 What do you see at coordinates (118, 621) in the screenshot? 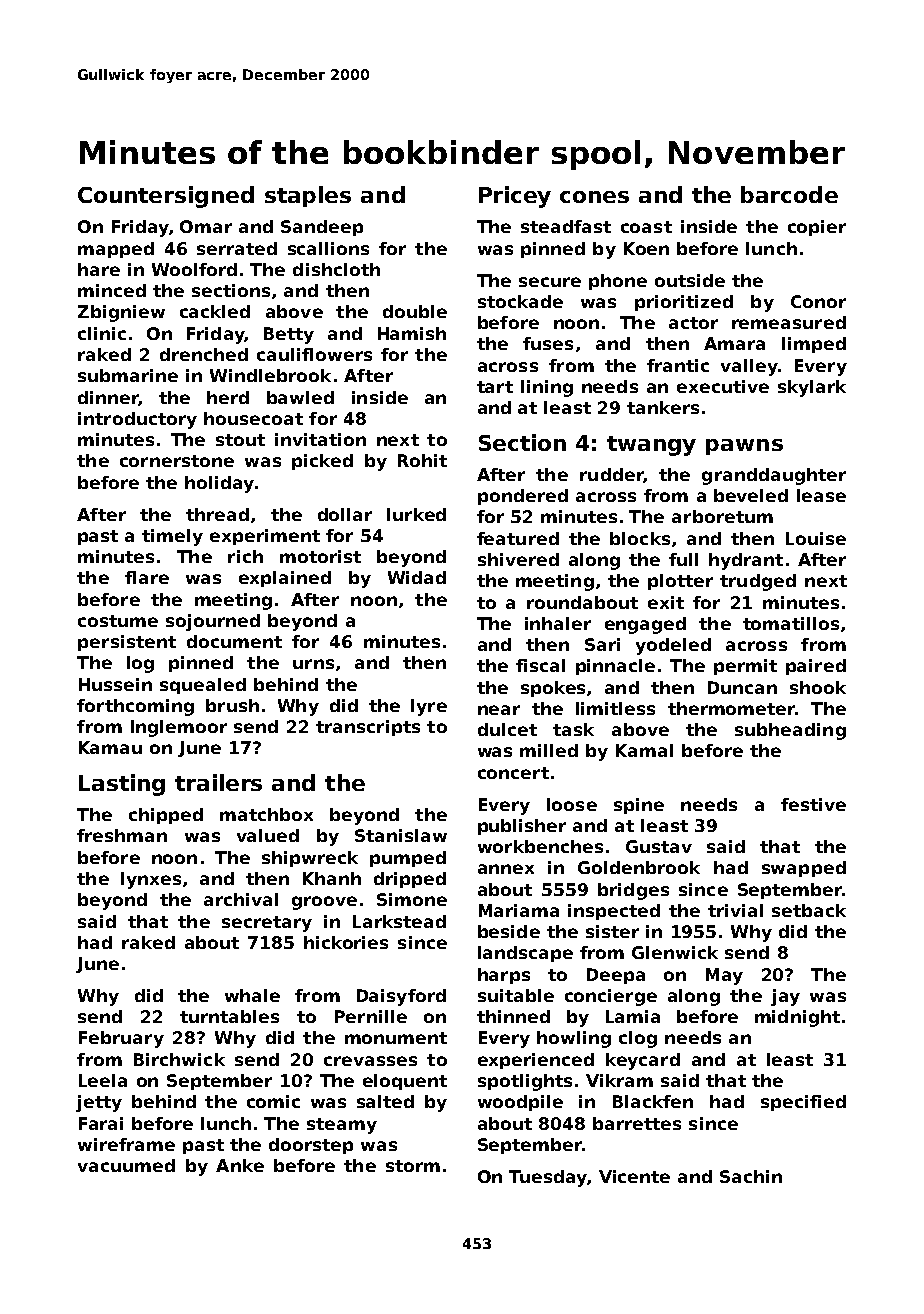
I see `costume` at bounding box center [118, 621].
